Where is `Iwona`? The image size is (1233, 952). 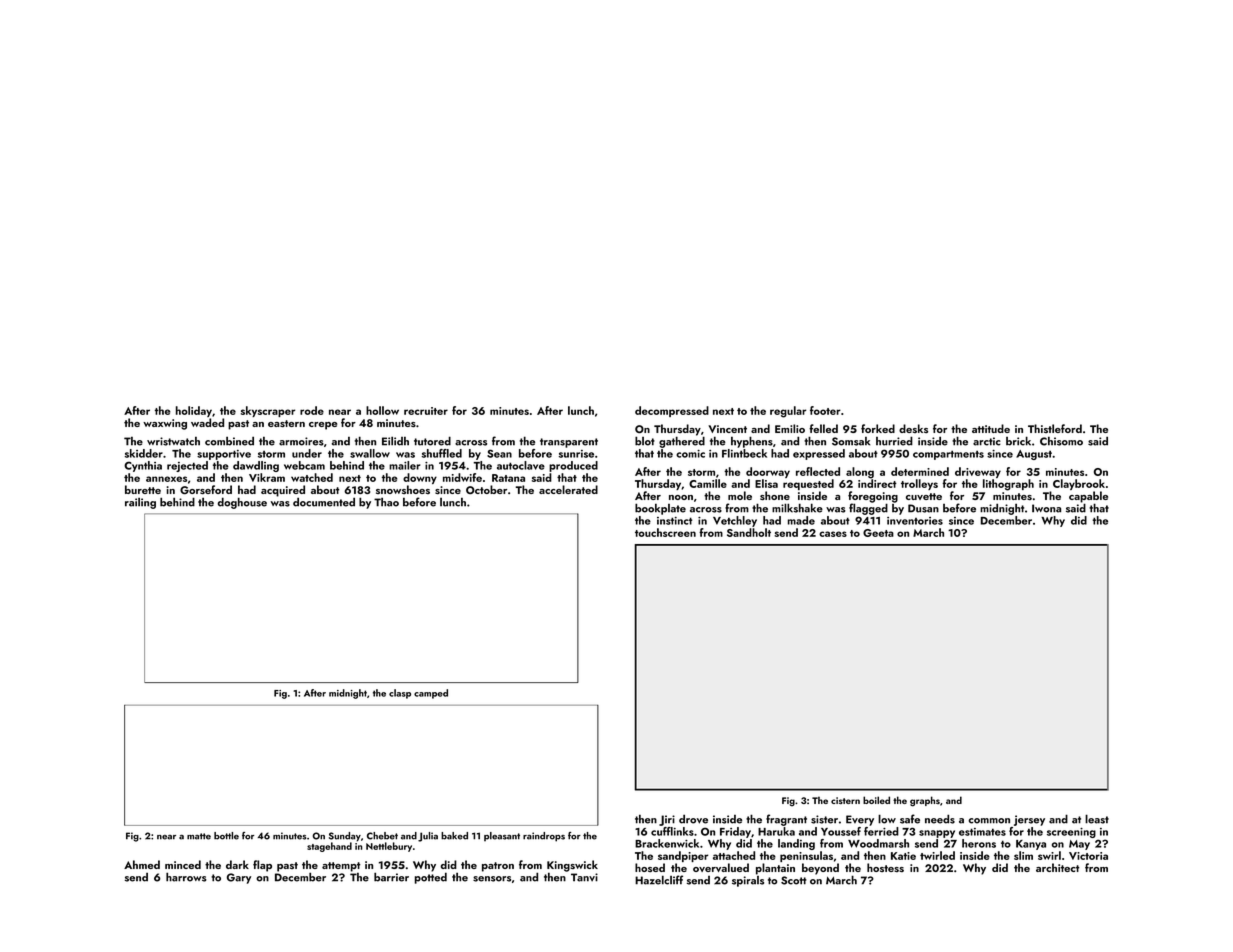 Iwona is located at coordinates (1046, 508).
